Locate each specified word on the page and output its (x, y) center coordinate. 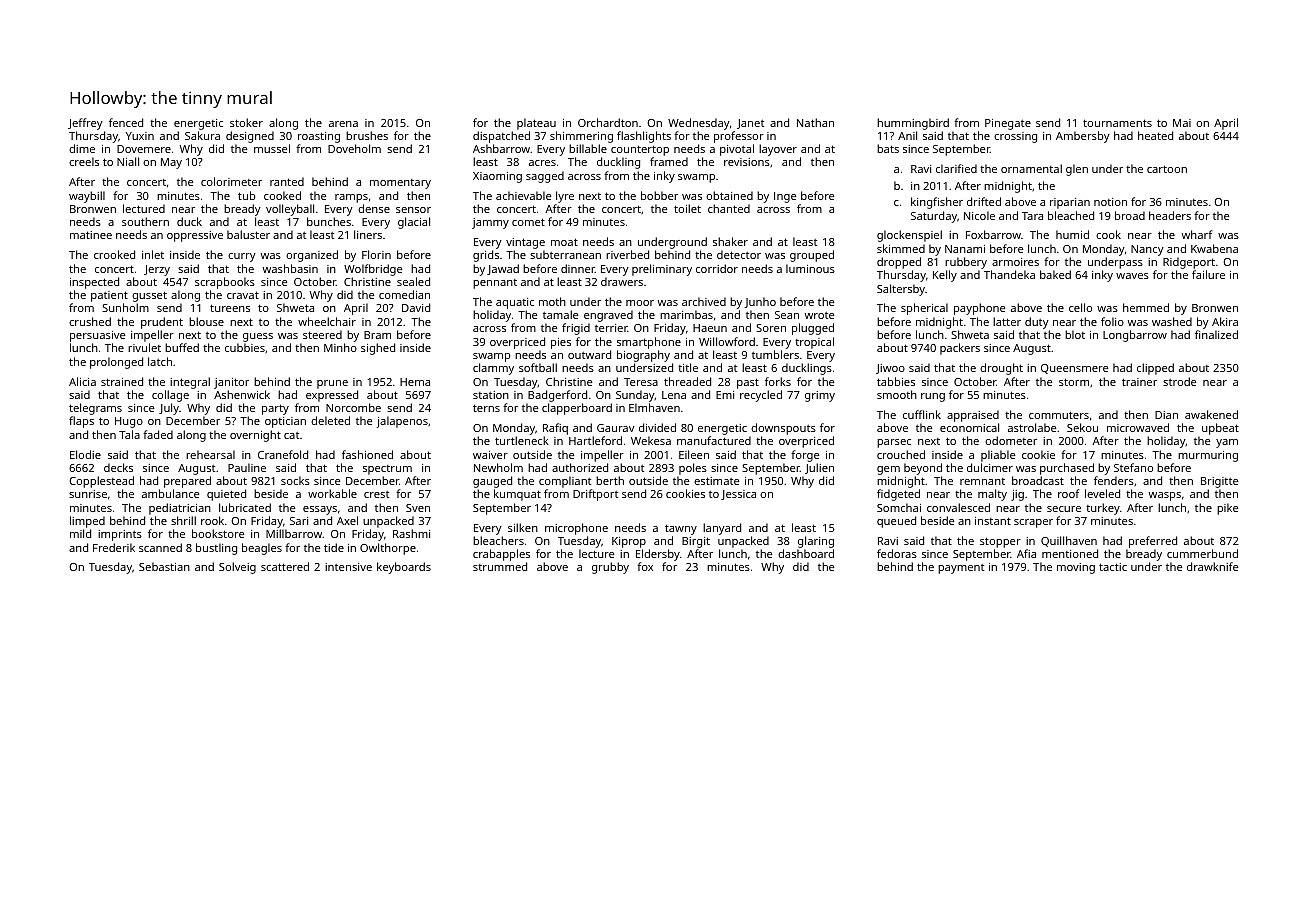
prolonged (116, 363)
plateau (536, 124)
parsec (894, 443)
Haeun (710, 328)
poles (693, 469)
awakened (1211, 414)
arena (343, 124)
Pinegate (1008, 124)
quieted (226, 495)
